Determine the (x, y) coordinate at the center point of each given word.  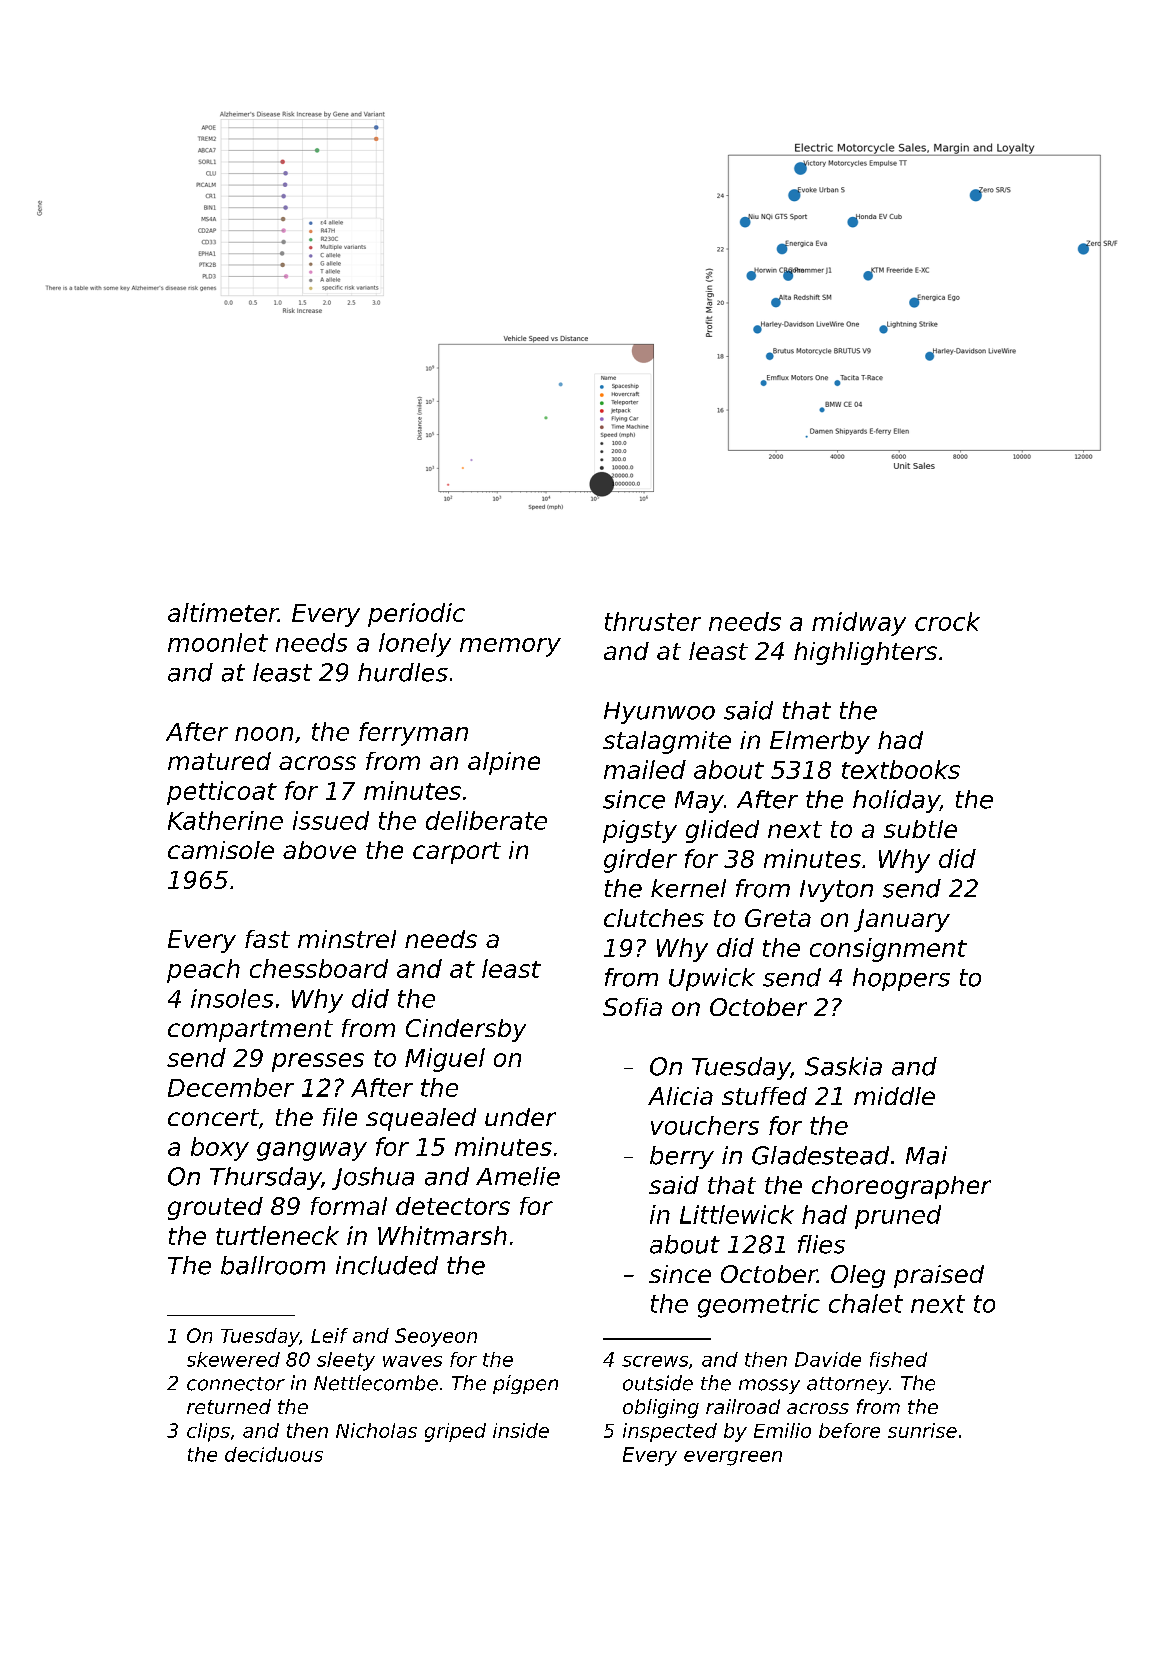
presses (318, 1062)
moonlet (218, 642)
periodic (416, 615)
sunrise (922, 1430)
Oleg (858, 1276)
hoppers (901, 979)
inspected (670, 1432)
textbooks (901, 769)
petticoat (222, 793)
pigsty (640, 831)
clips (208, 1432)
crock (947, 621)
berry (682, 1157)
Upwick (712, 979)
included (387, 1265)
